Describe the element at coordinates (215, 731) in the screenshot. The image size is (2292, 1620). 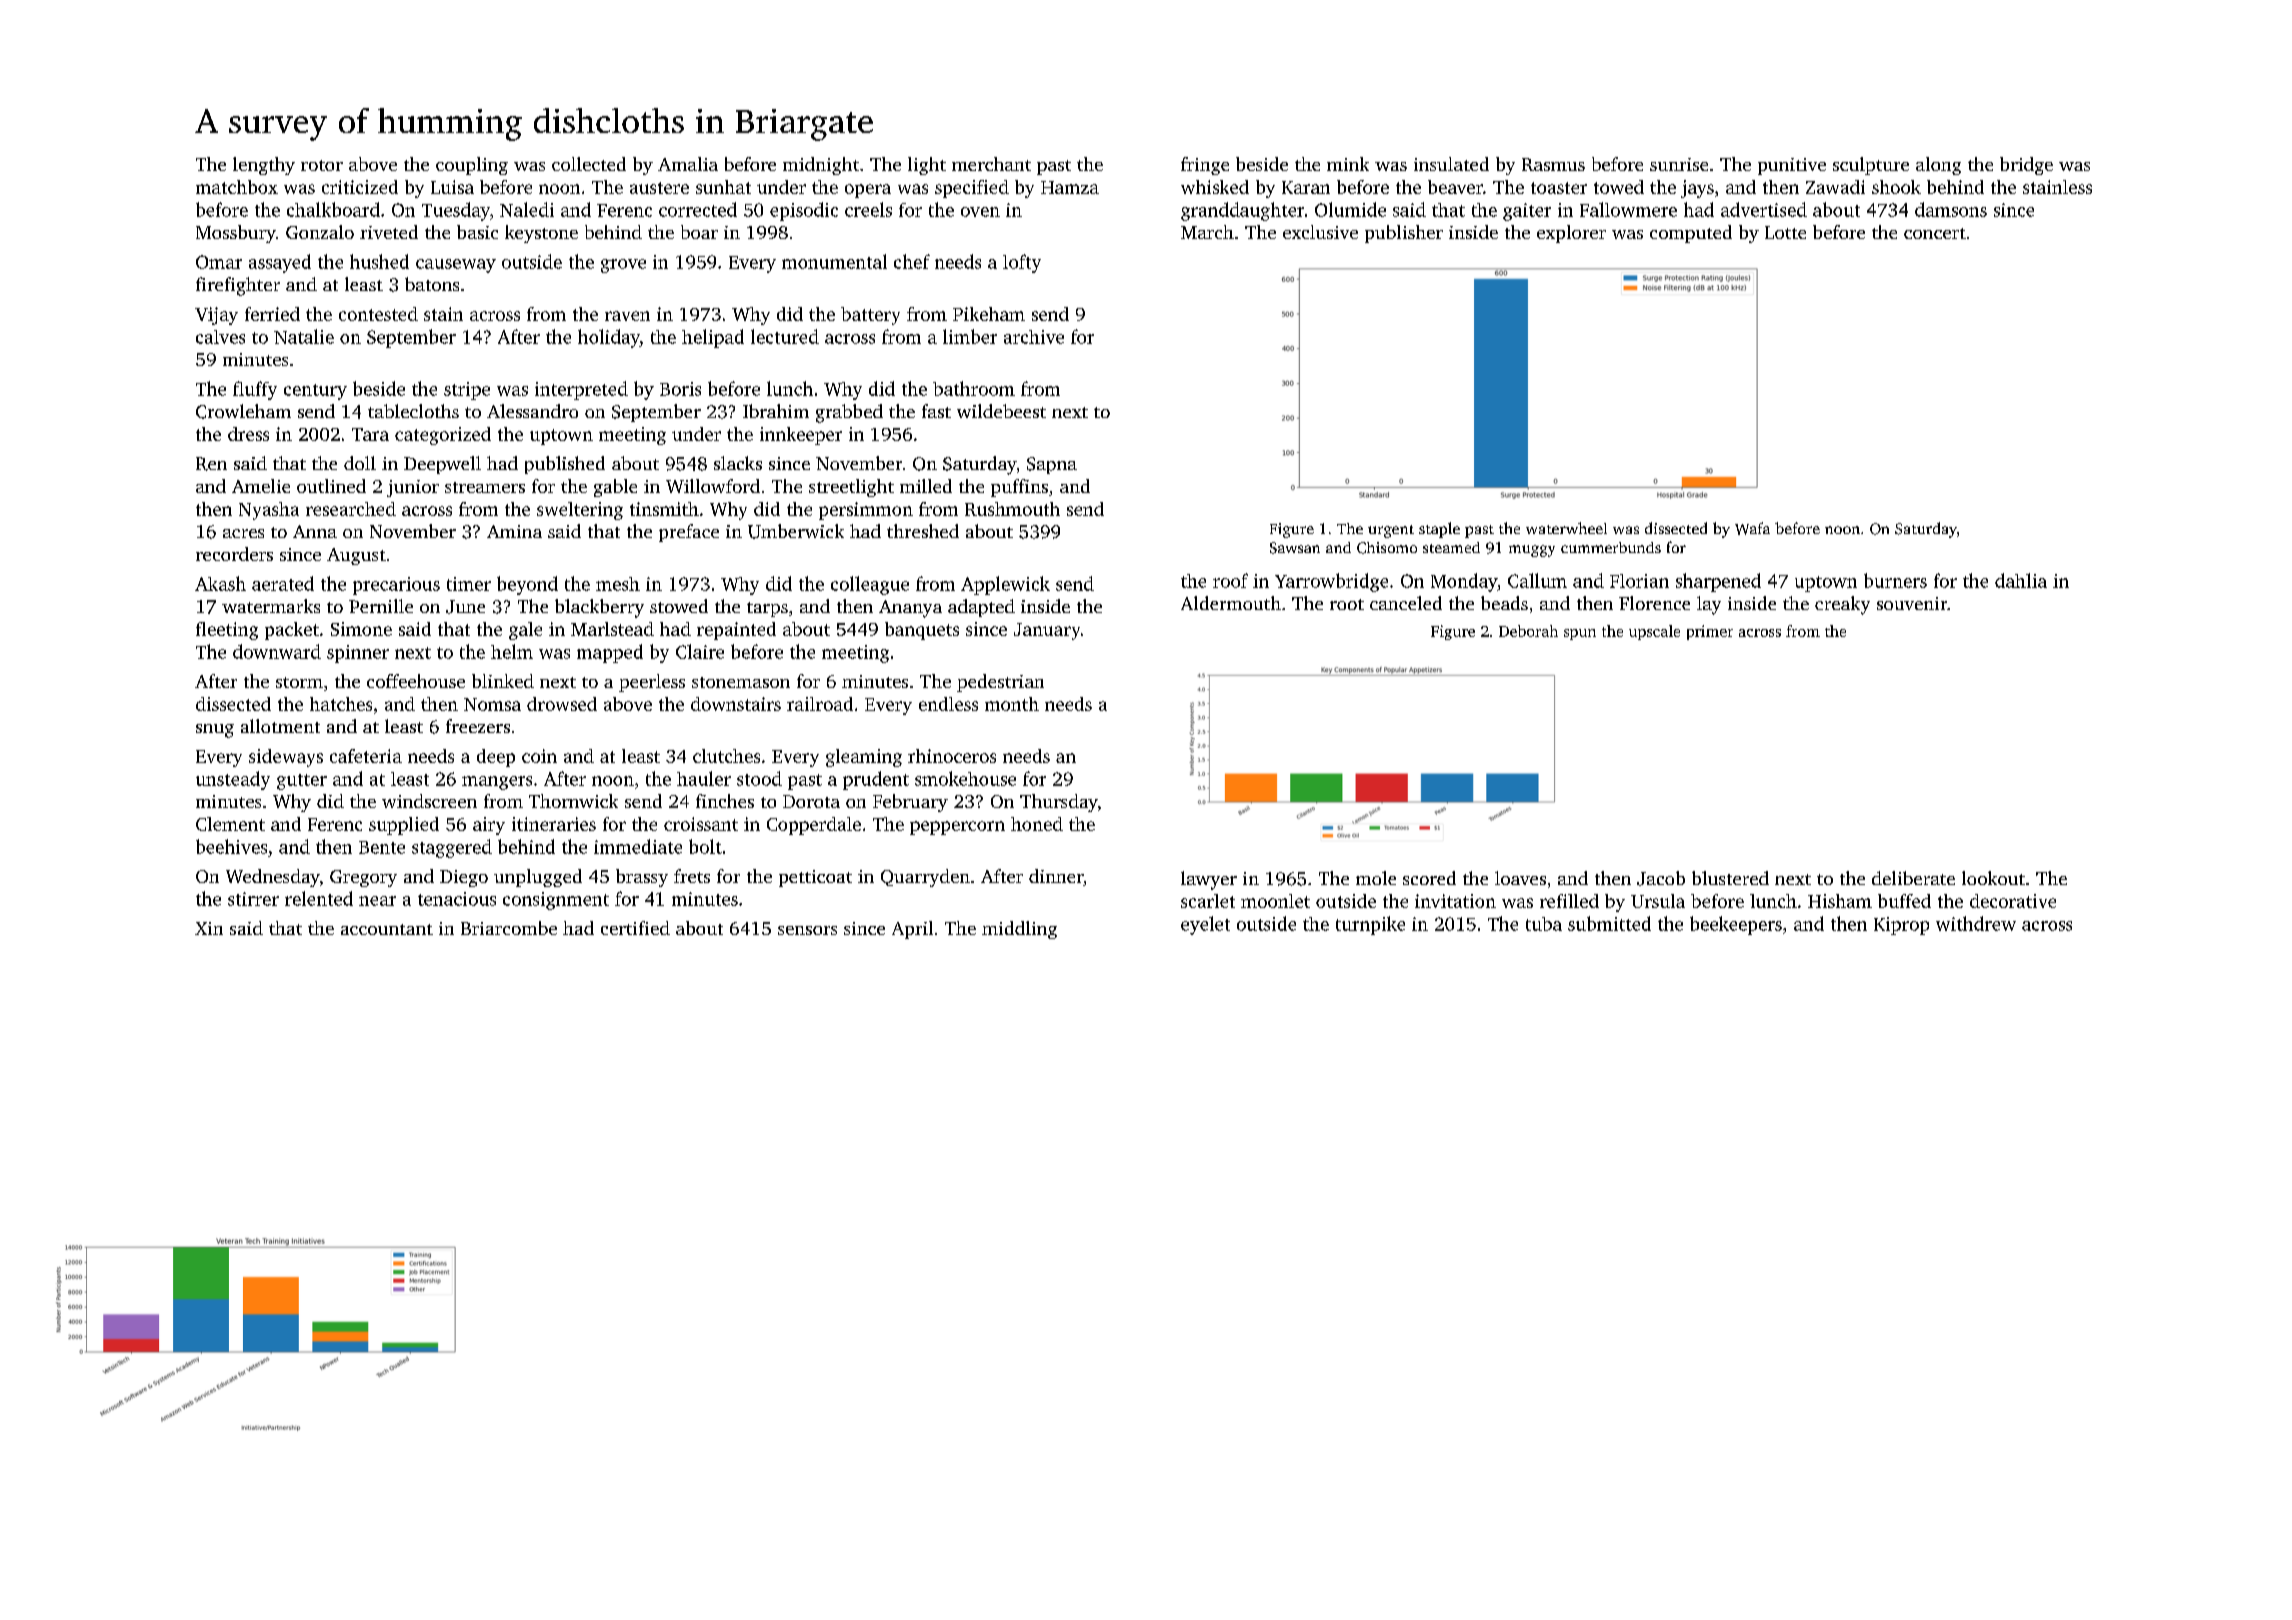
I see `snug` at that location.
